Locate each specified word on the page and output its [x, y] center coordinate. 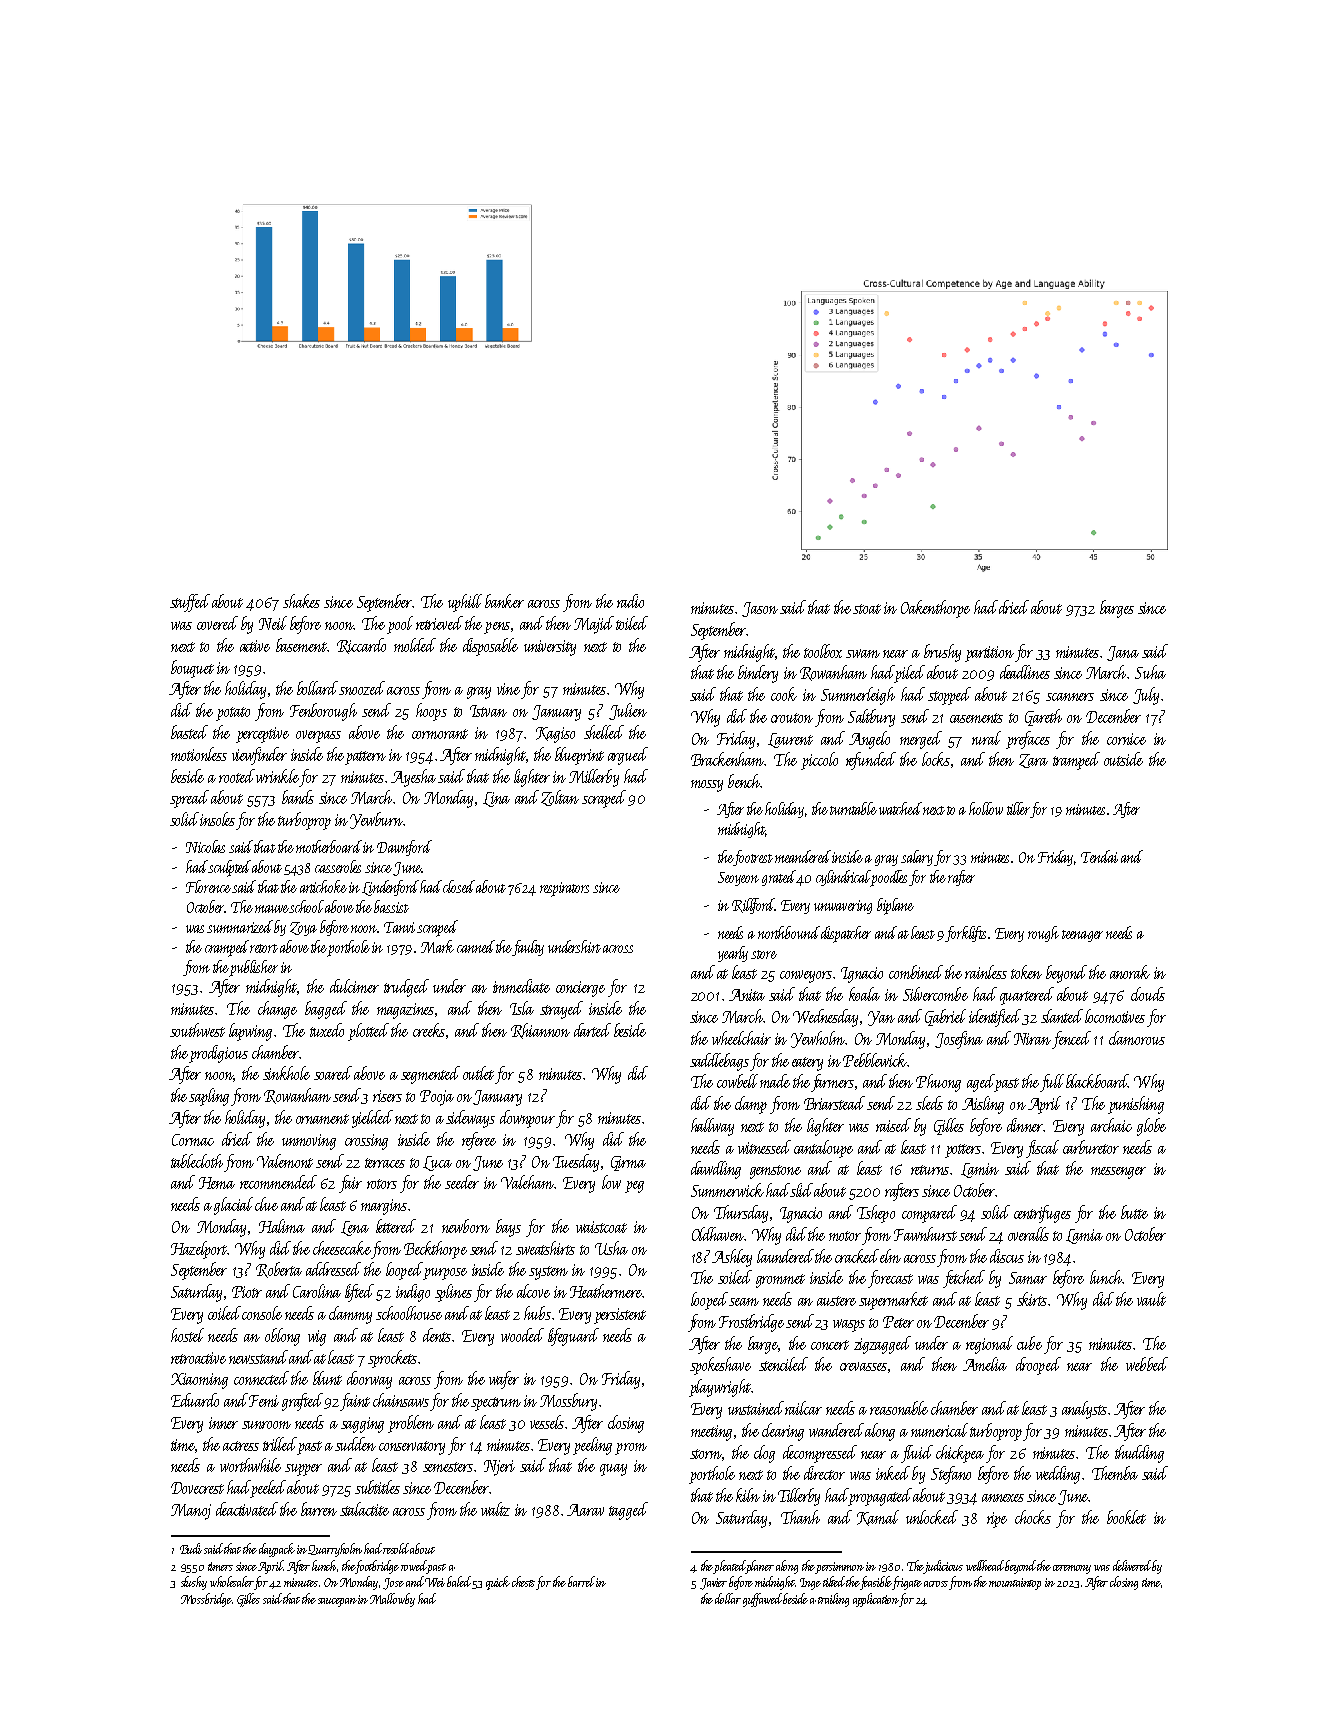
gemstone [775, 1172]
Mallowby [392, 1600]
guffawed [763, 1600]
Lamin [980, 1170]
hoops [431, 712]
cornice [1126, 739]
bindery [758, 674]
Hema [217, 1183]
